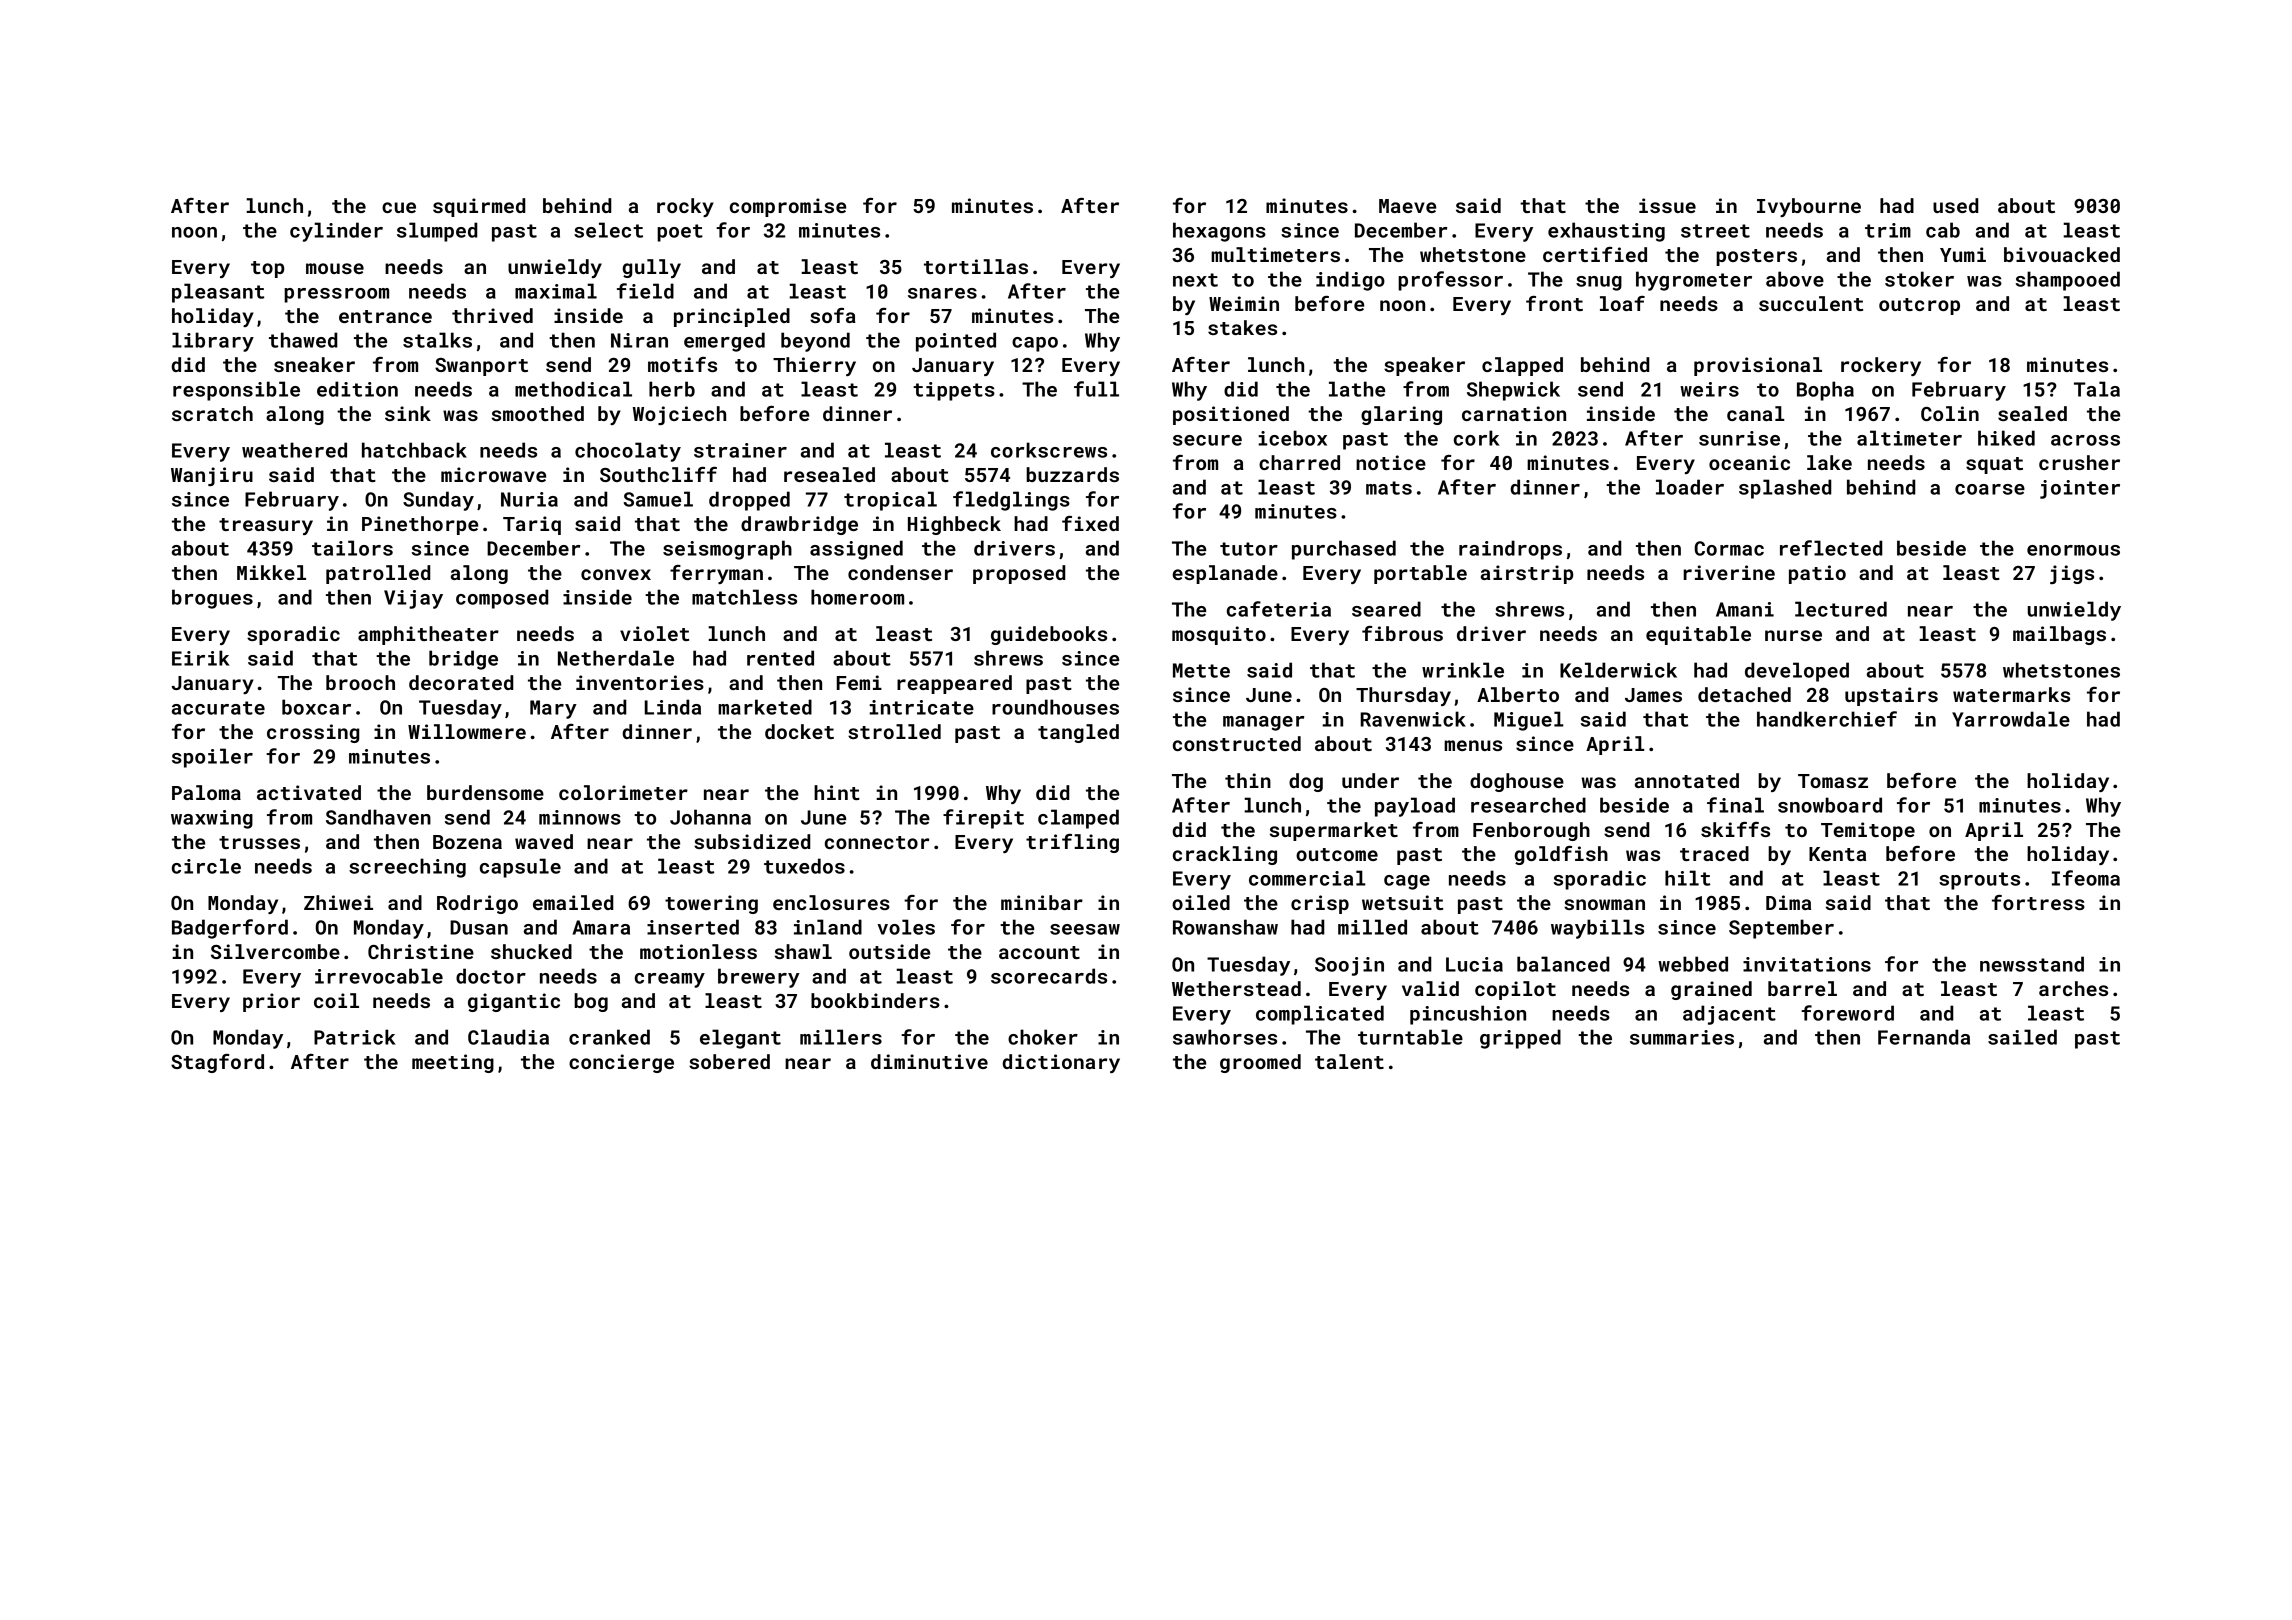 The height and width of the screenshot is (1620, 2292). Describe the element at coordinates (740, 450) in the screenshot. I see `strainer` at that location.
